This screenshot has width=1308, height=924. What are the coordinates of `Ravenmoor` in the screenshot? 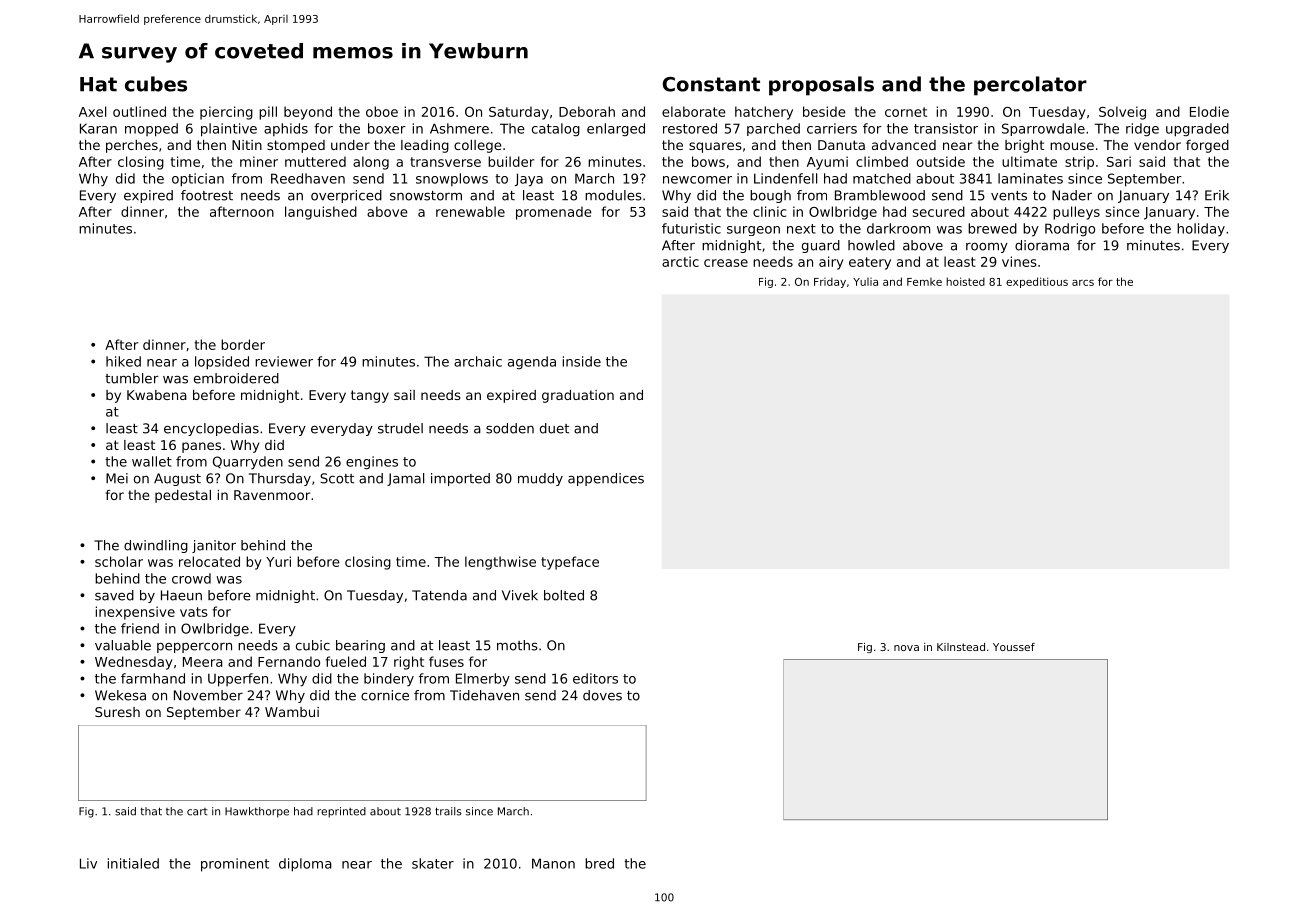 It's located at (272, 495).
